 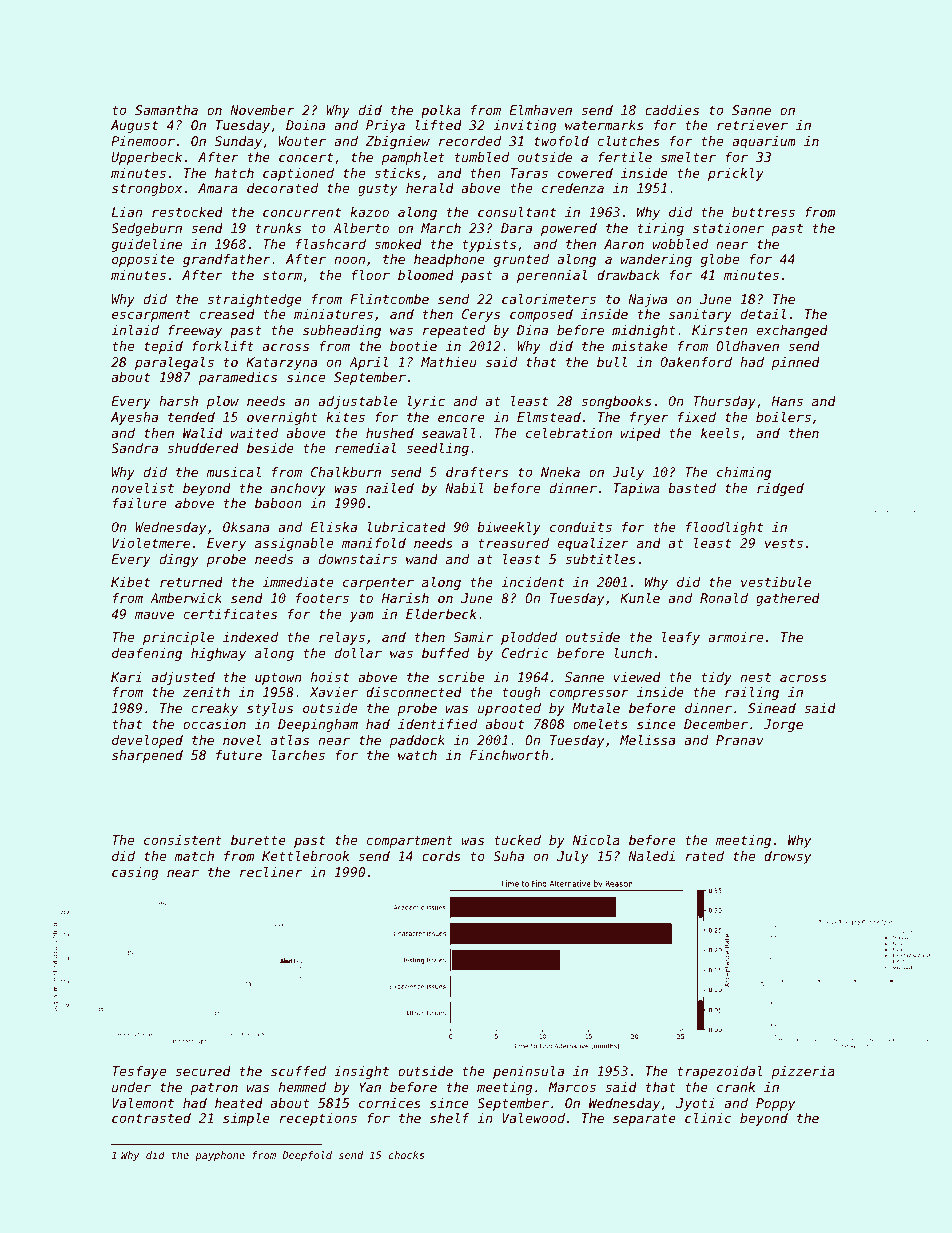 I want to click on Suha, so click(x=508, y=856).
